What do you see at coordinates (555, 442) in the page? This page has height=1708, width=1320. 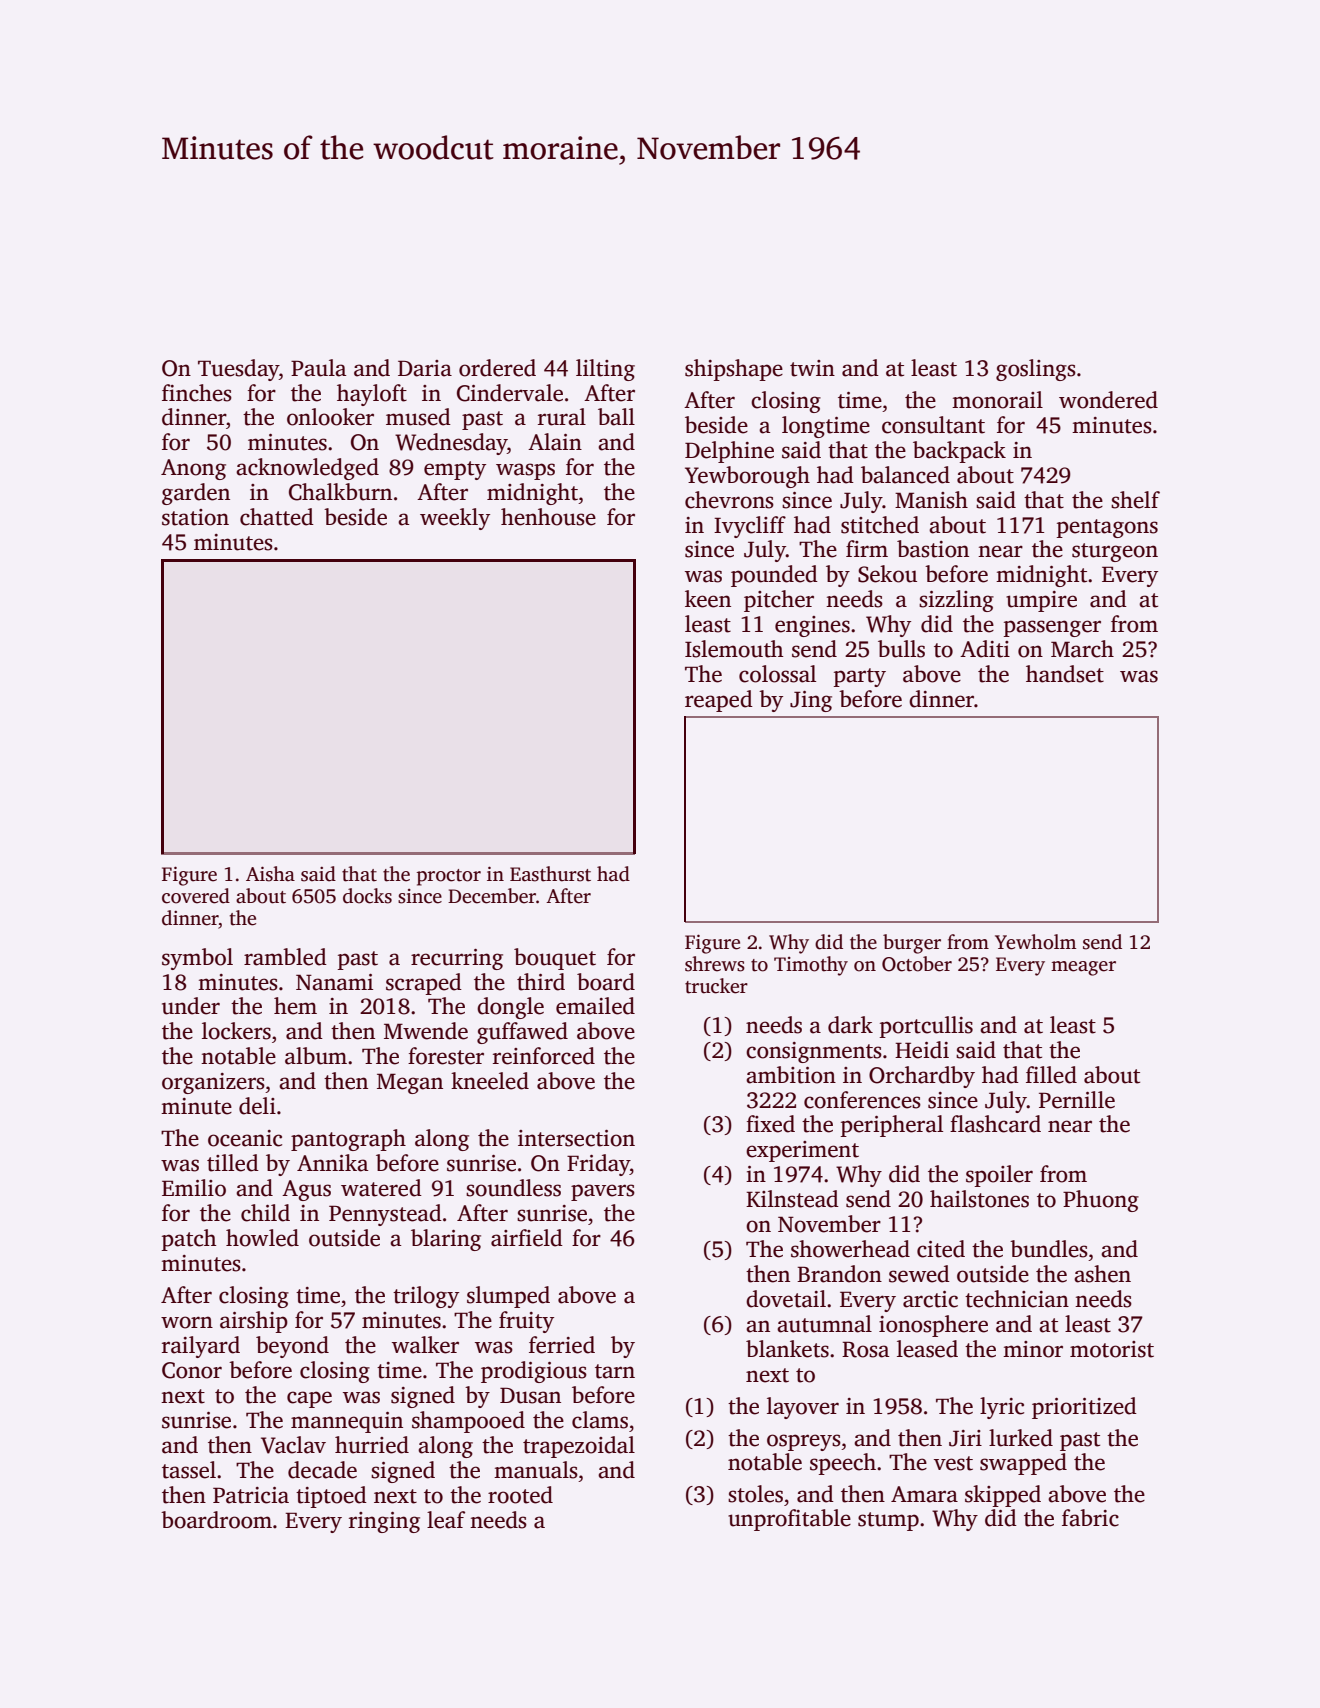 I see `Alain` at bounding box center [555, 442].
